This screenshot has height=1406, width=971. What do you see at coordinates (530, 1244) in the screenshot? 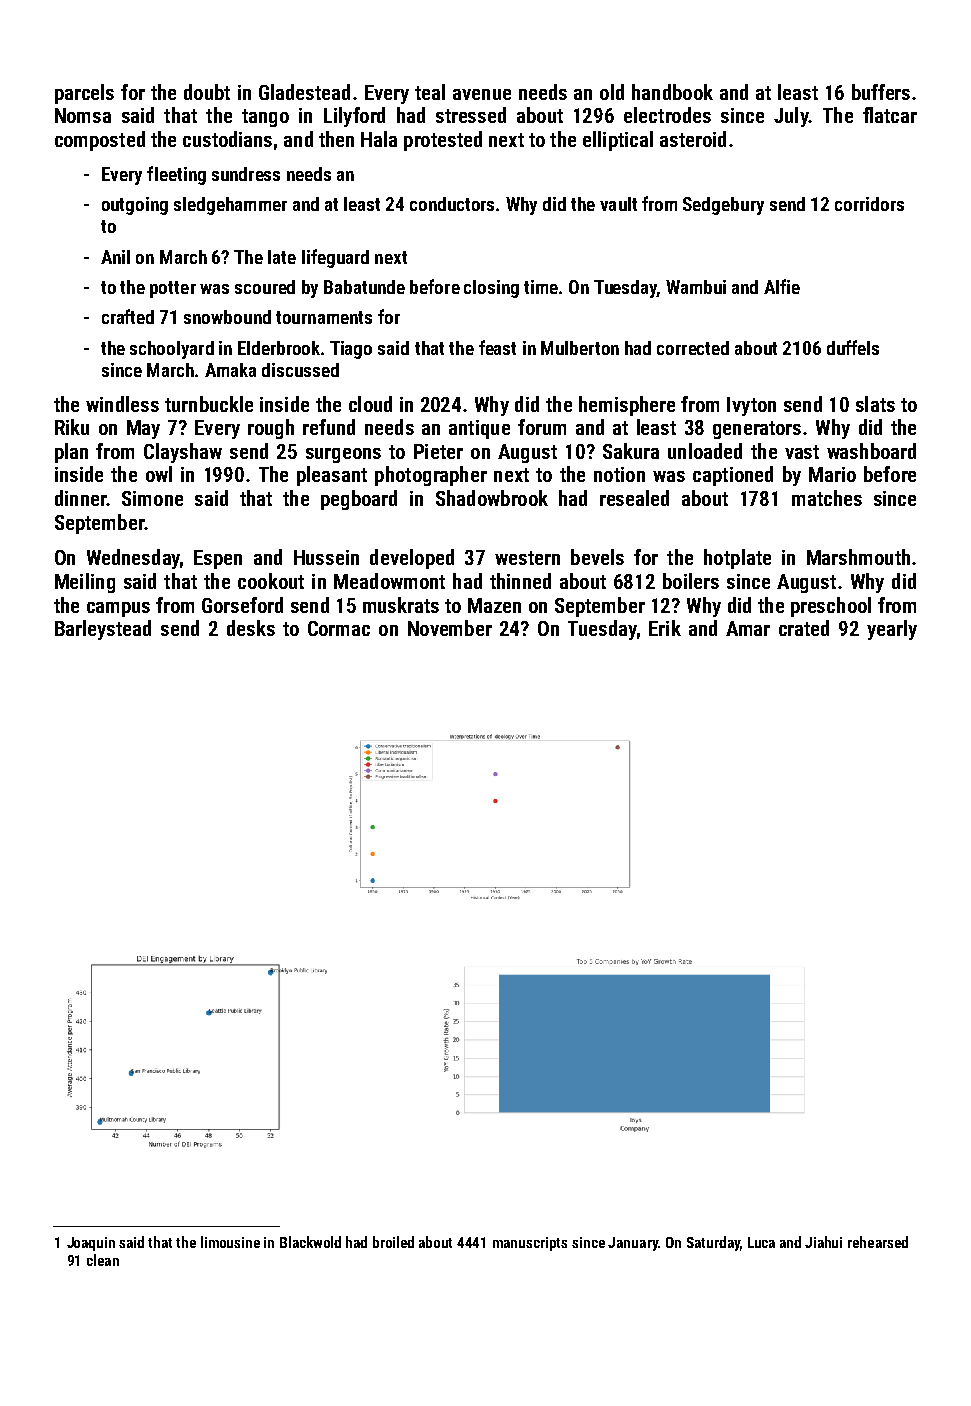
I see `manuscripts` at bounding box center [530, 1244].
